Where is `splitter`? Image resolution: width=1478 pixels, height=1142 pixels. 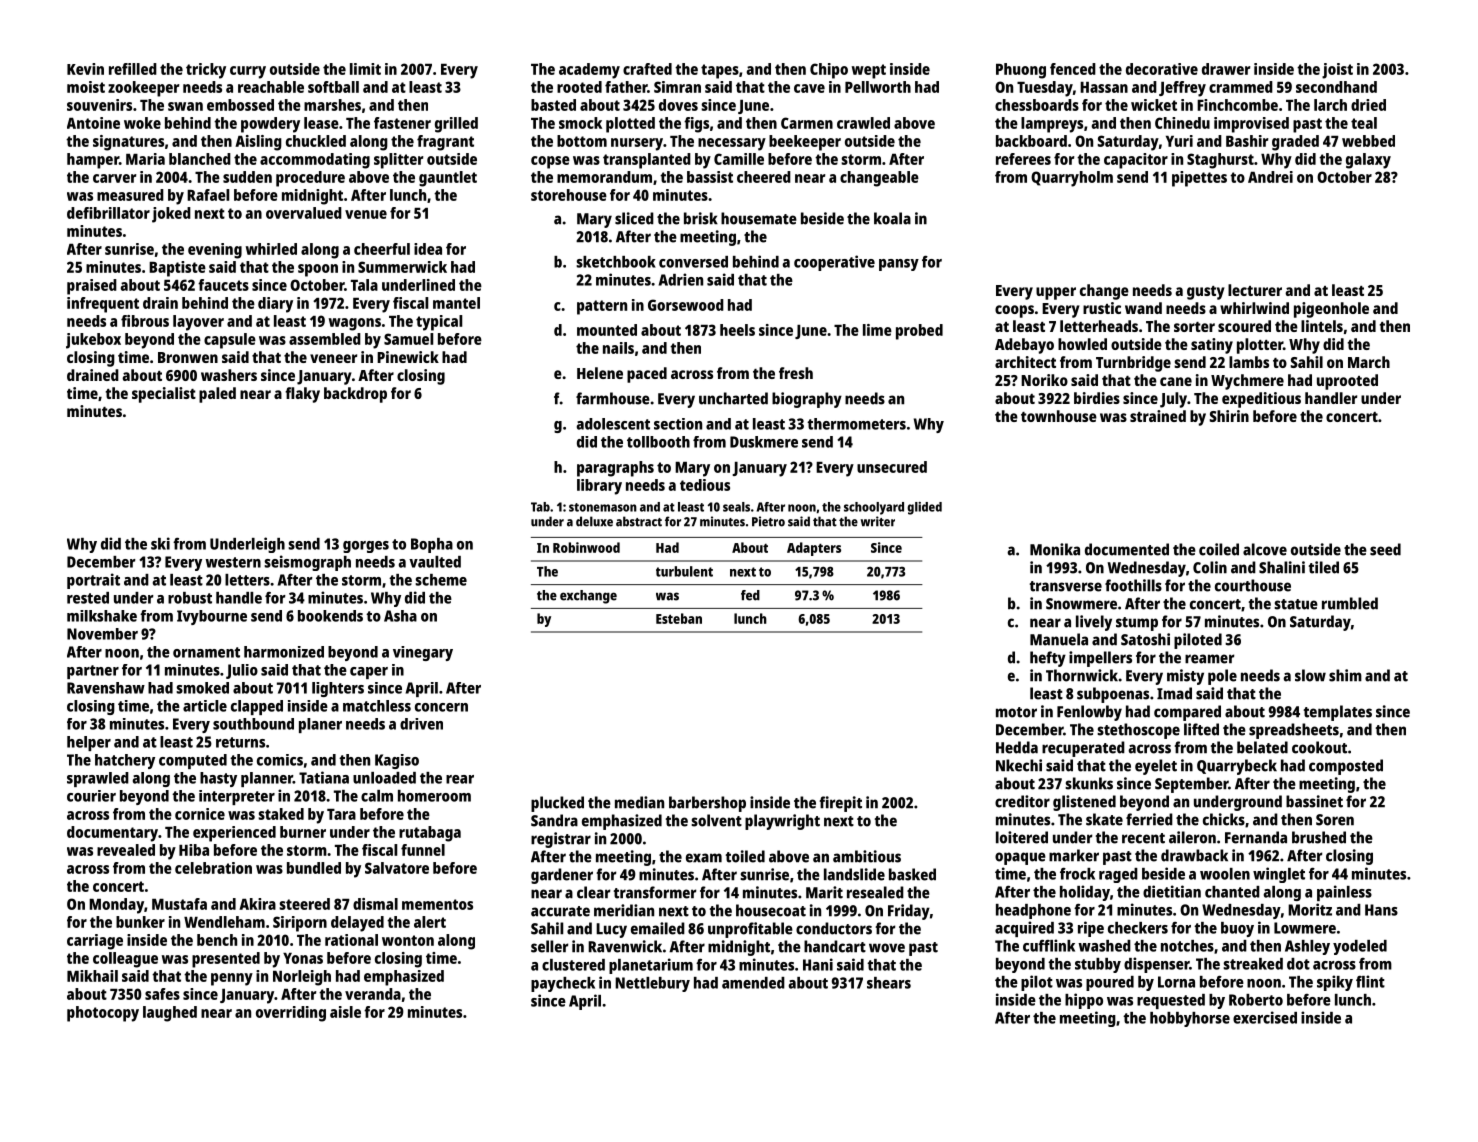 splitter is located at coordinates (398, 161).
